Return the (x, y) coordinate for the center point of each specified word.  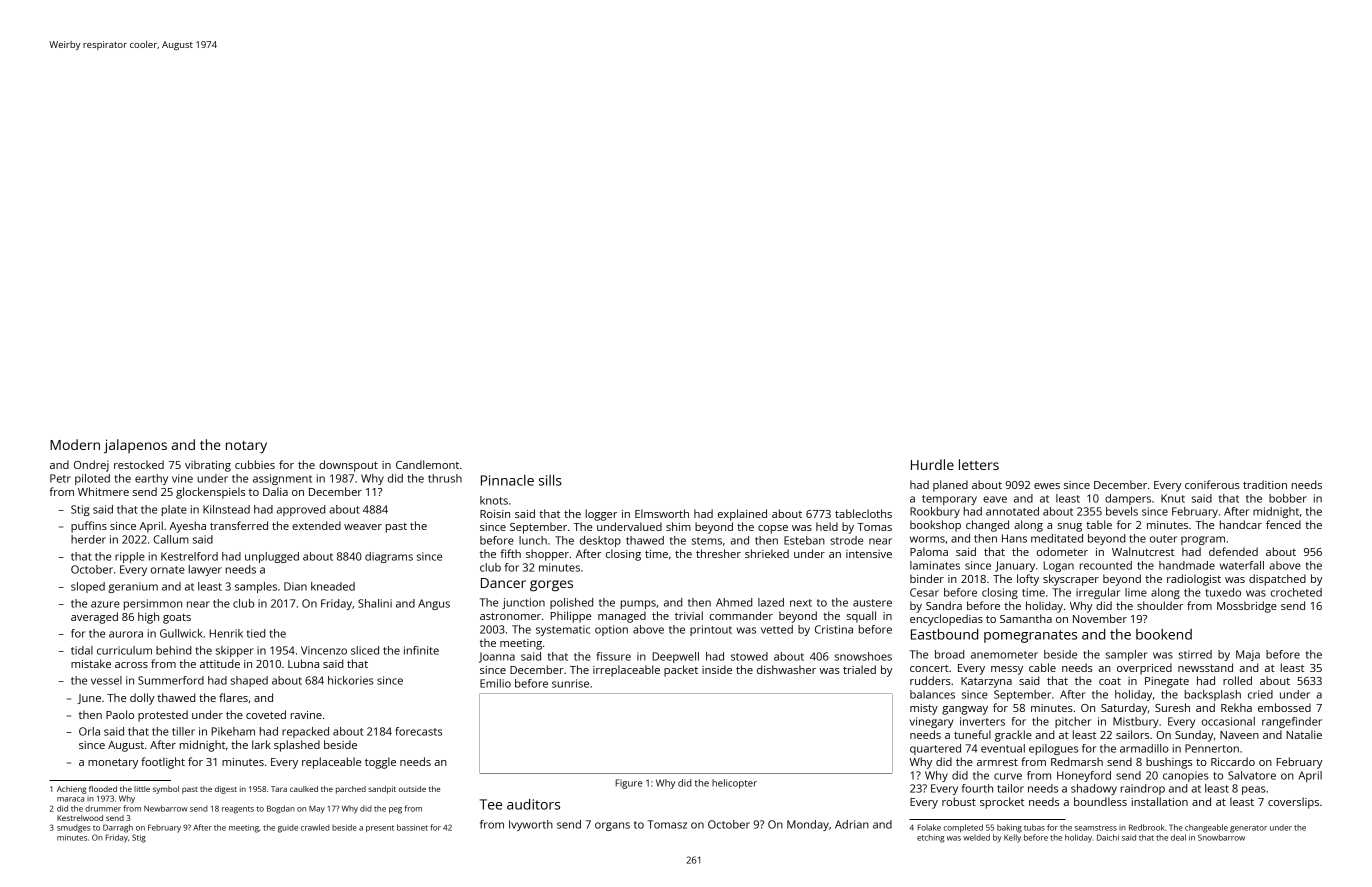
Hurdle (932, 464)
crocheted (1296, 592)
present (380, 829)
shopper (547, 555)
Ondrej (91, 466)
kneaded (333, 586)
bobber (1288, 498)
